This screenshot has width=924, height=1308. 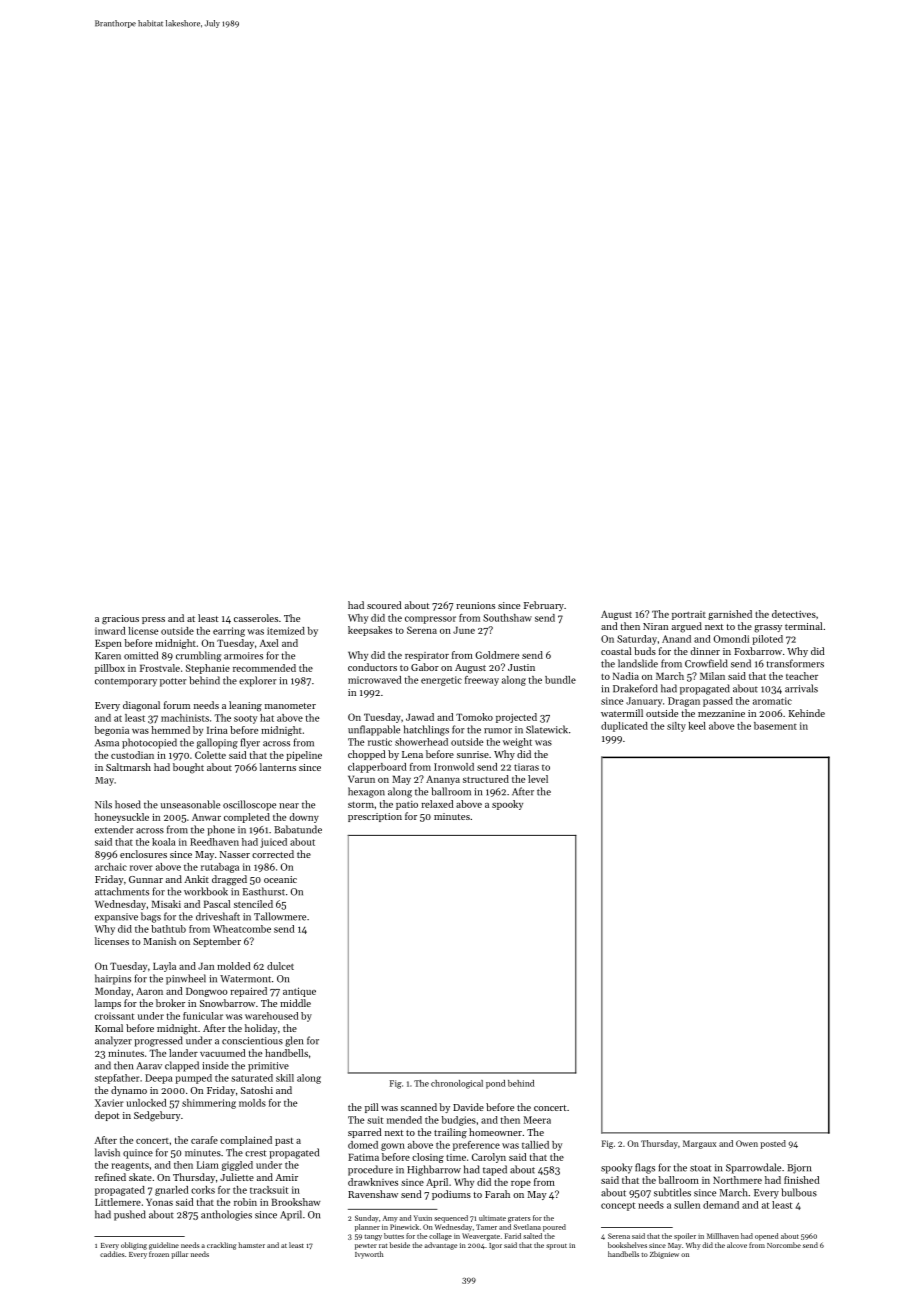 What do you see at coordinates (110, 1177) in the screenshot?
I see `refined` at bounding box center [110, 1177].
